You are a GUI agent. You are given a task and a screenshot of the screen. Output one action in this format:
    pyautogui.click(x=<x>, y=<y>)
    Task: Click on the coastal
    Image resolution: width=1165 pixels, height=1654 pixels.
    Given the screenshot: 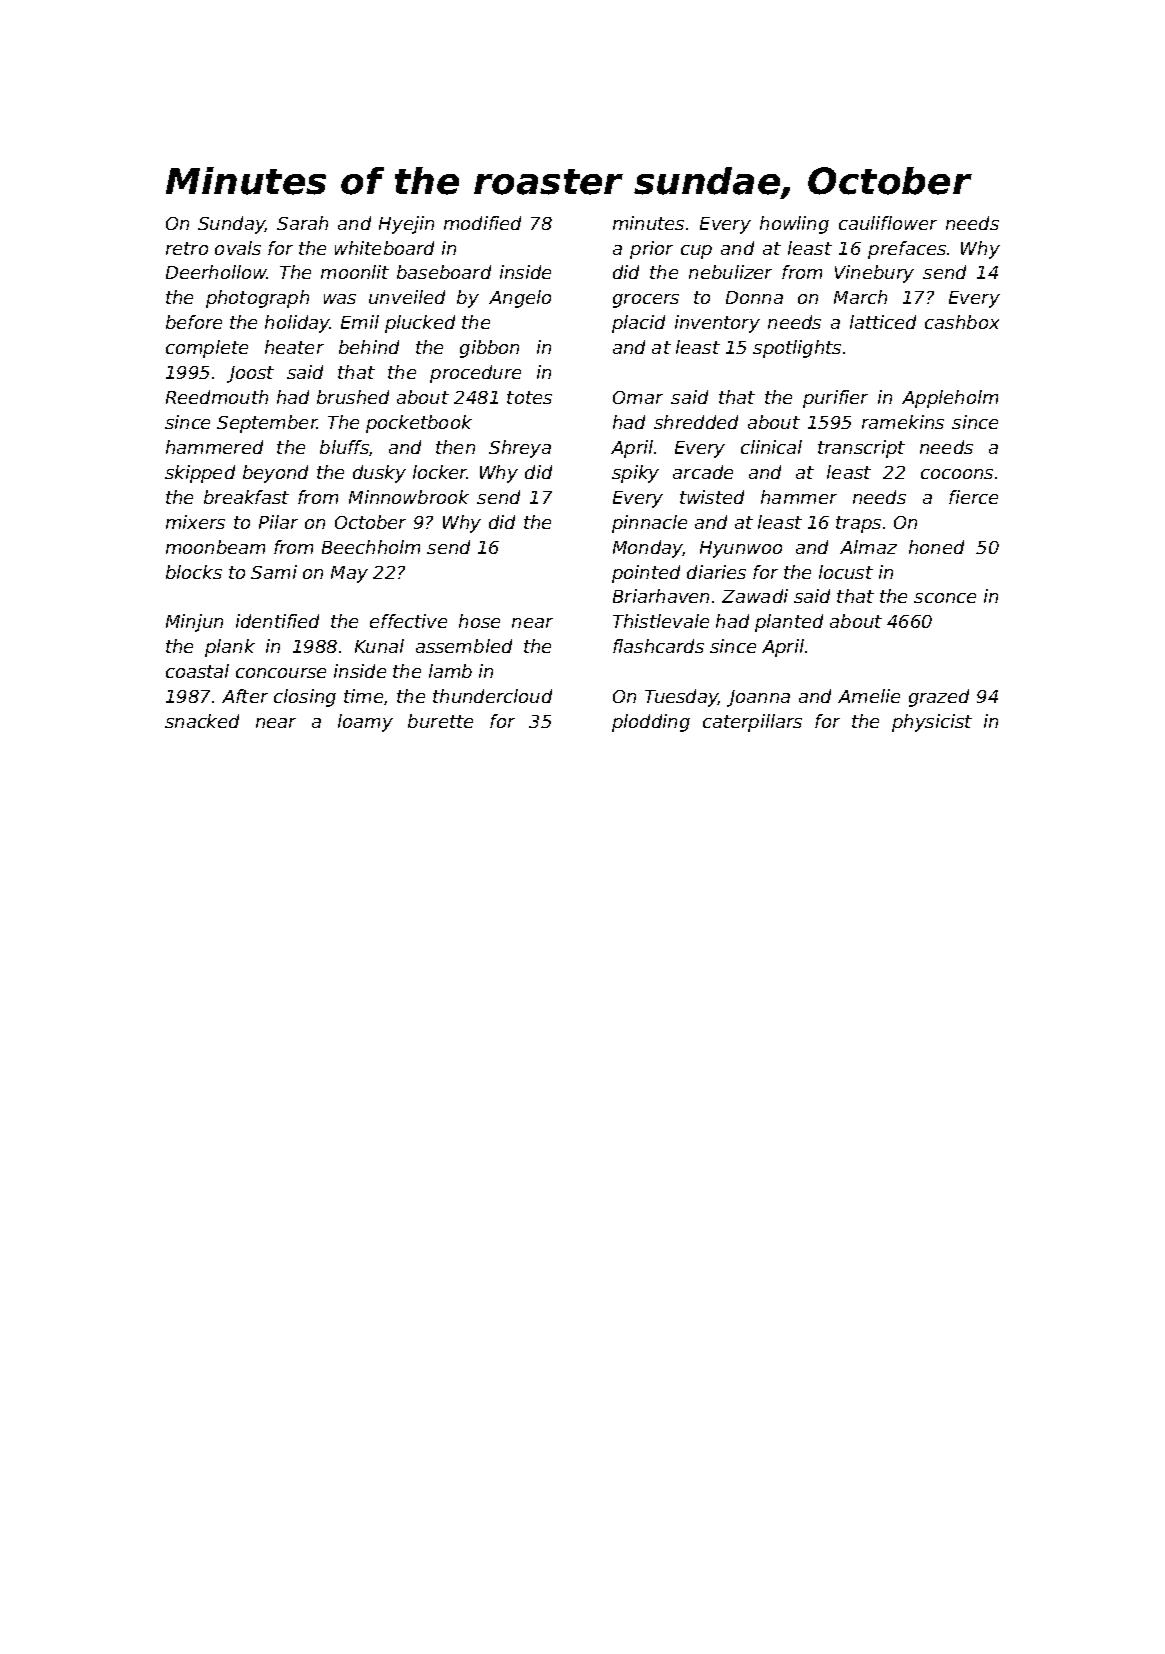 What is the action you would take?
    pyautogui.click(x=197, y=671)
